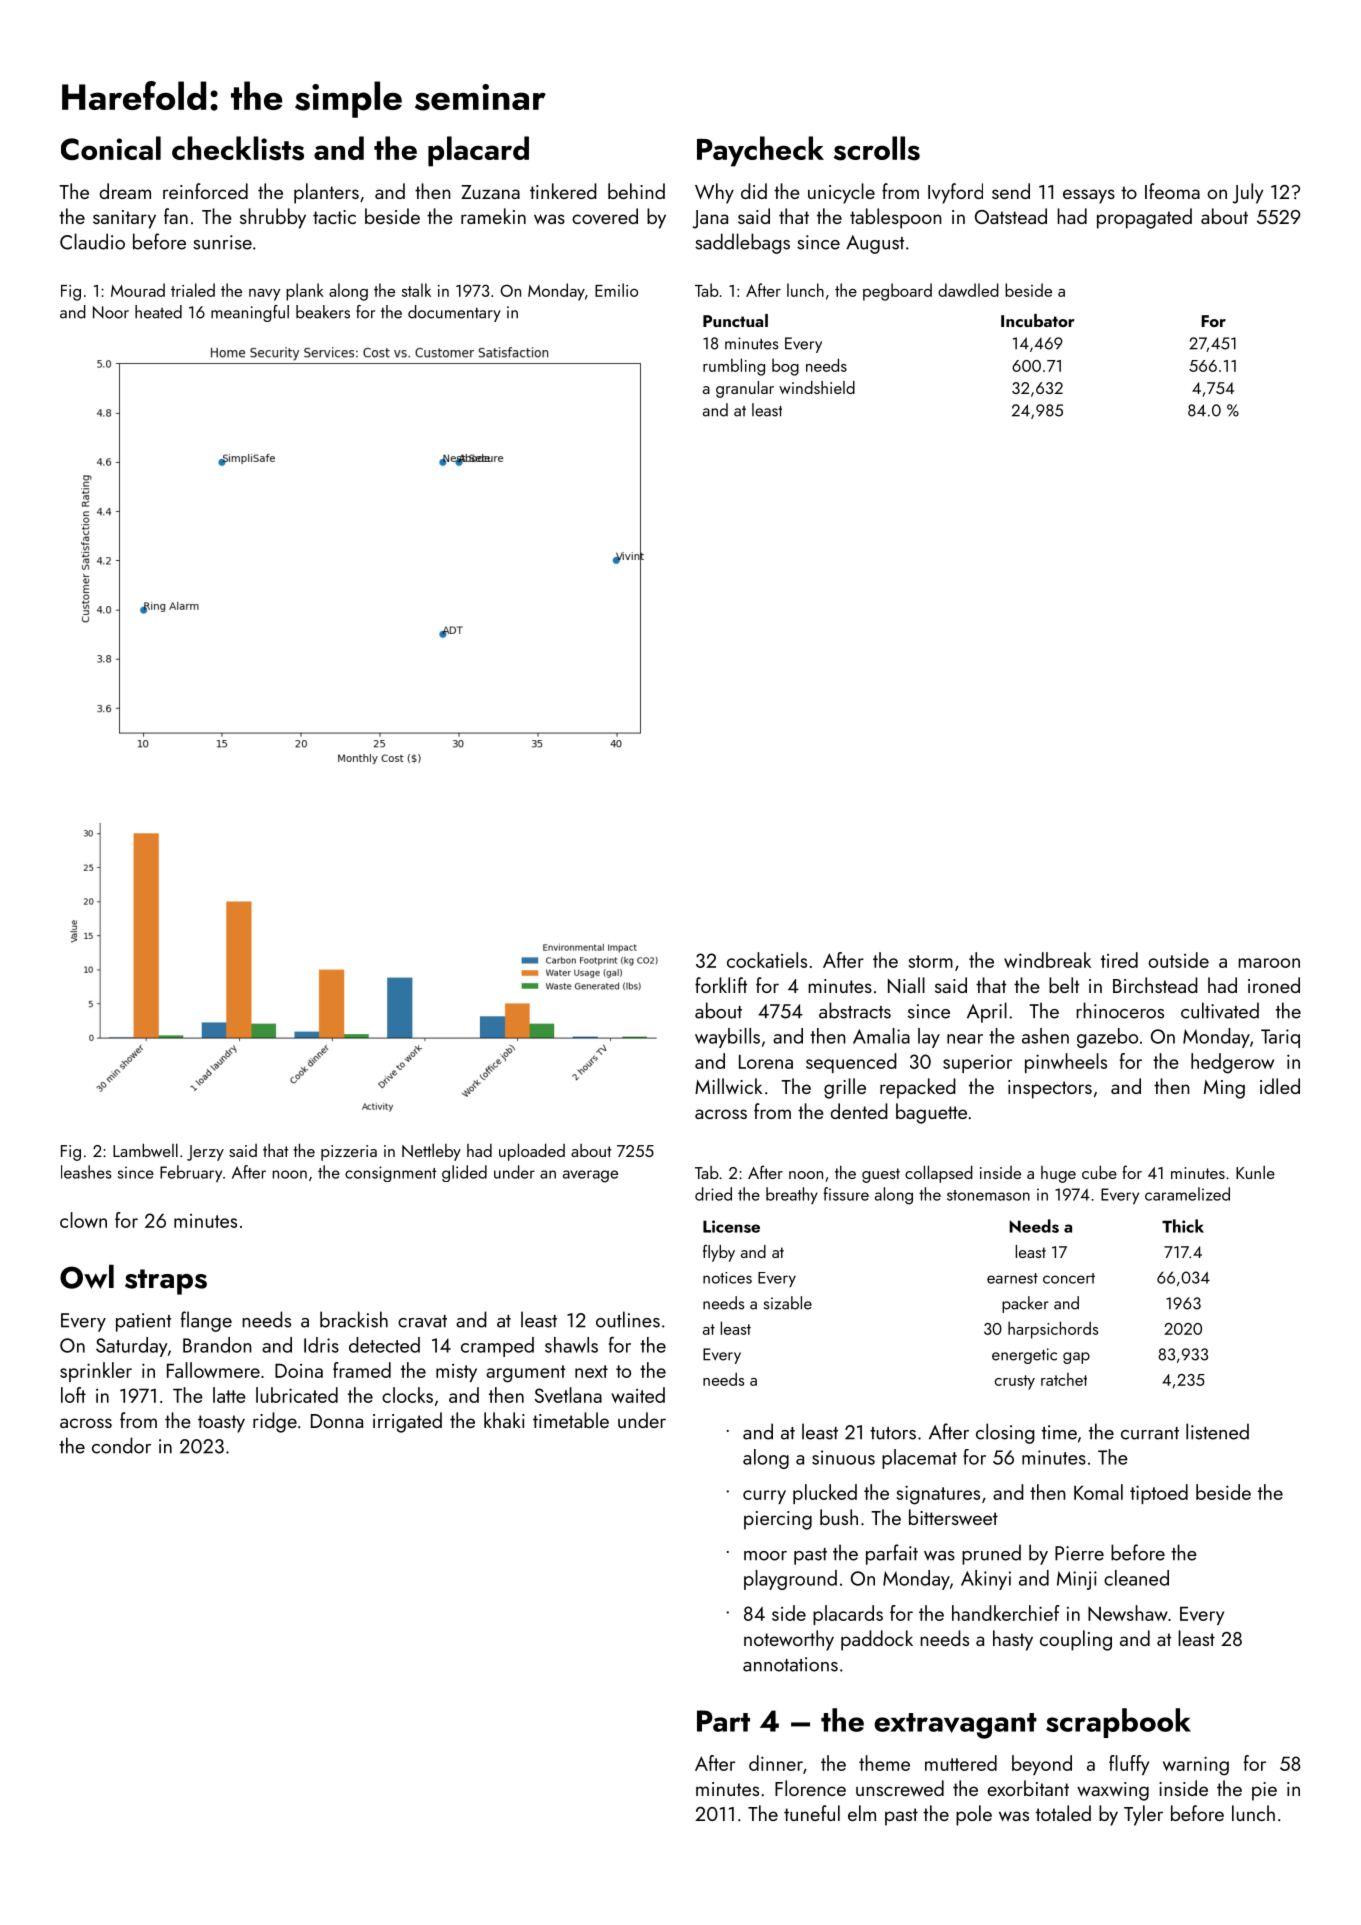 Image resolution: width=1361 pixels, height=1925 pixels. I want to click on tinkered, so click(563, 191).
